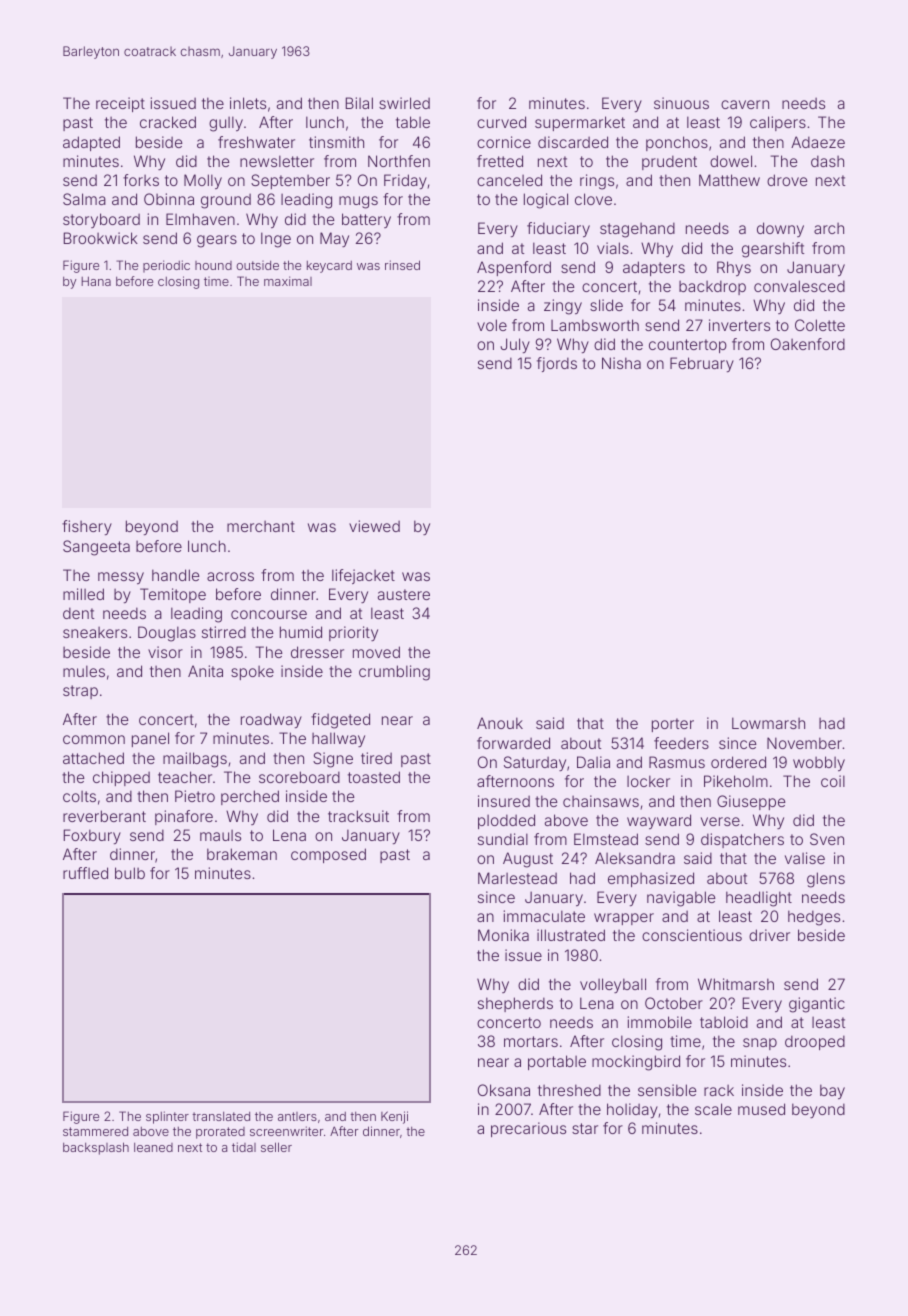 This document has width=908, height=1316. I want to click on Monika, so click(503, 935).
